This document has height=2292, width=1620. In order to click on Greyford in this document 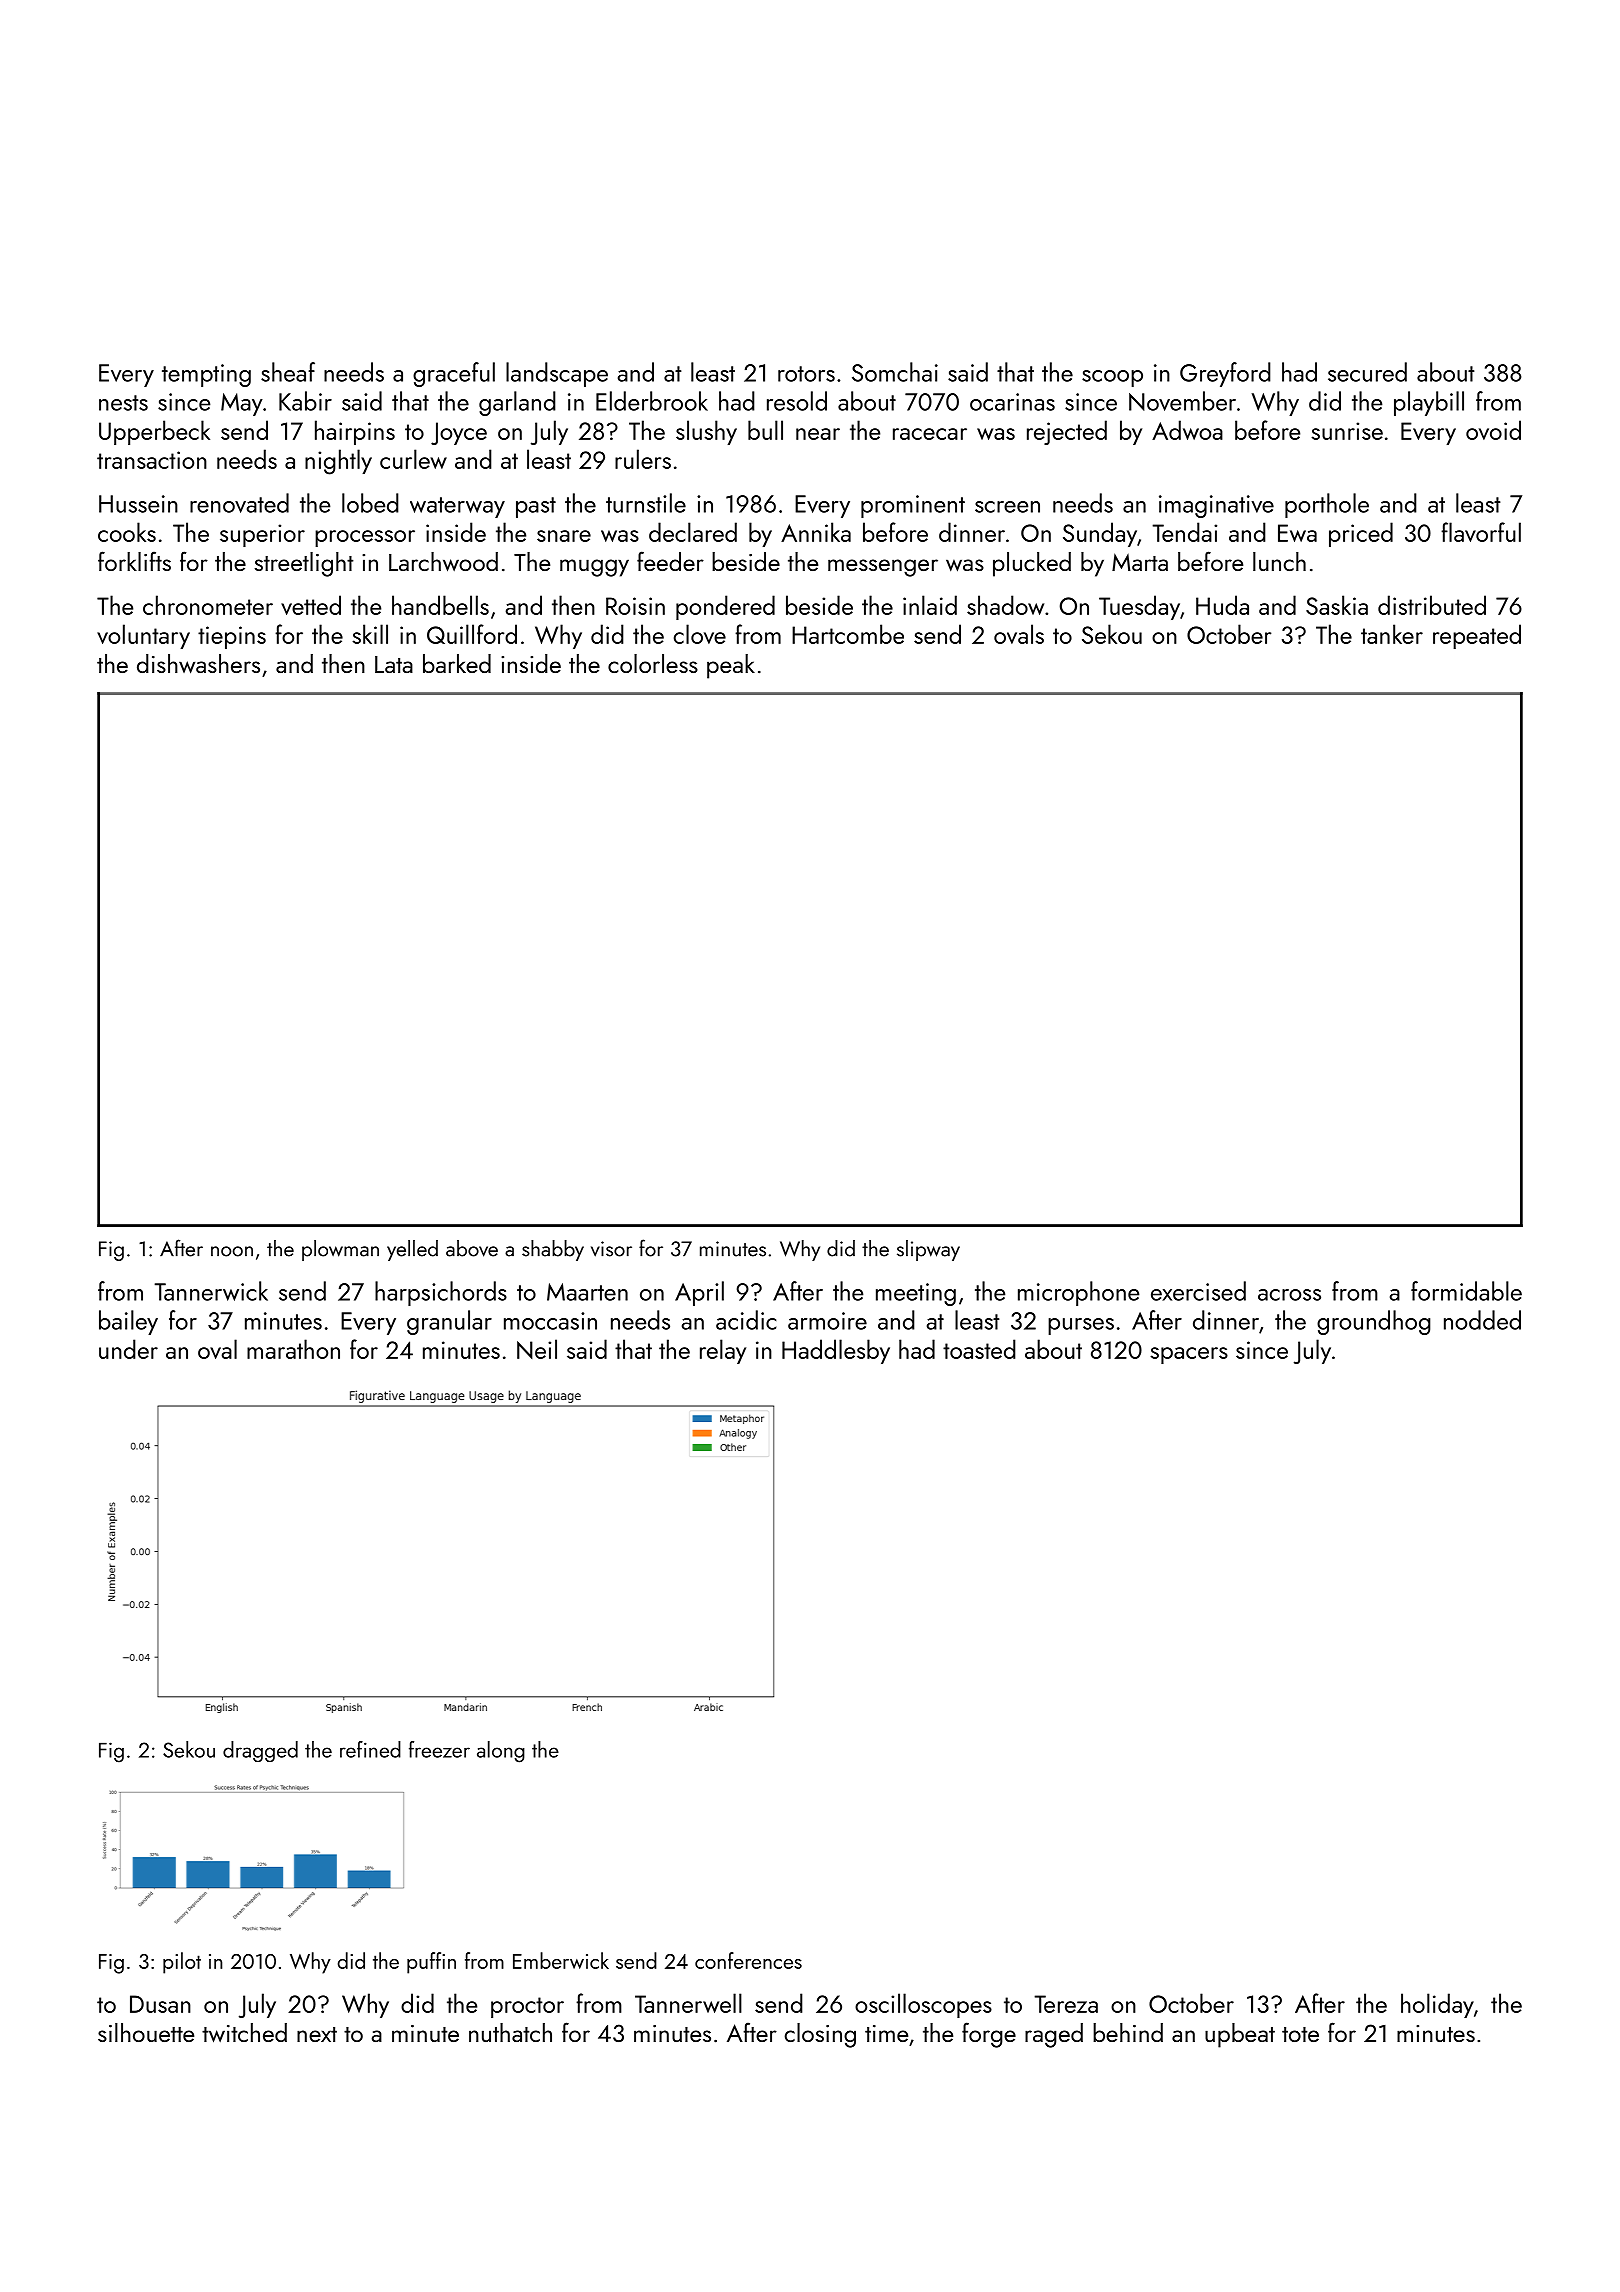, I will do `click(1225, 374)`.
